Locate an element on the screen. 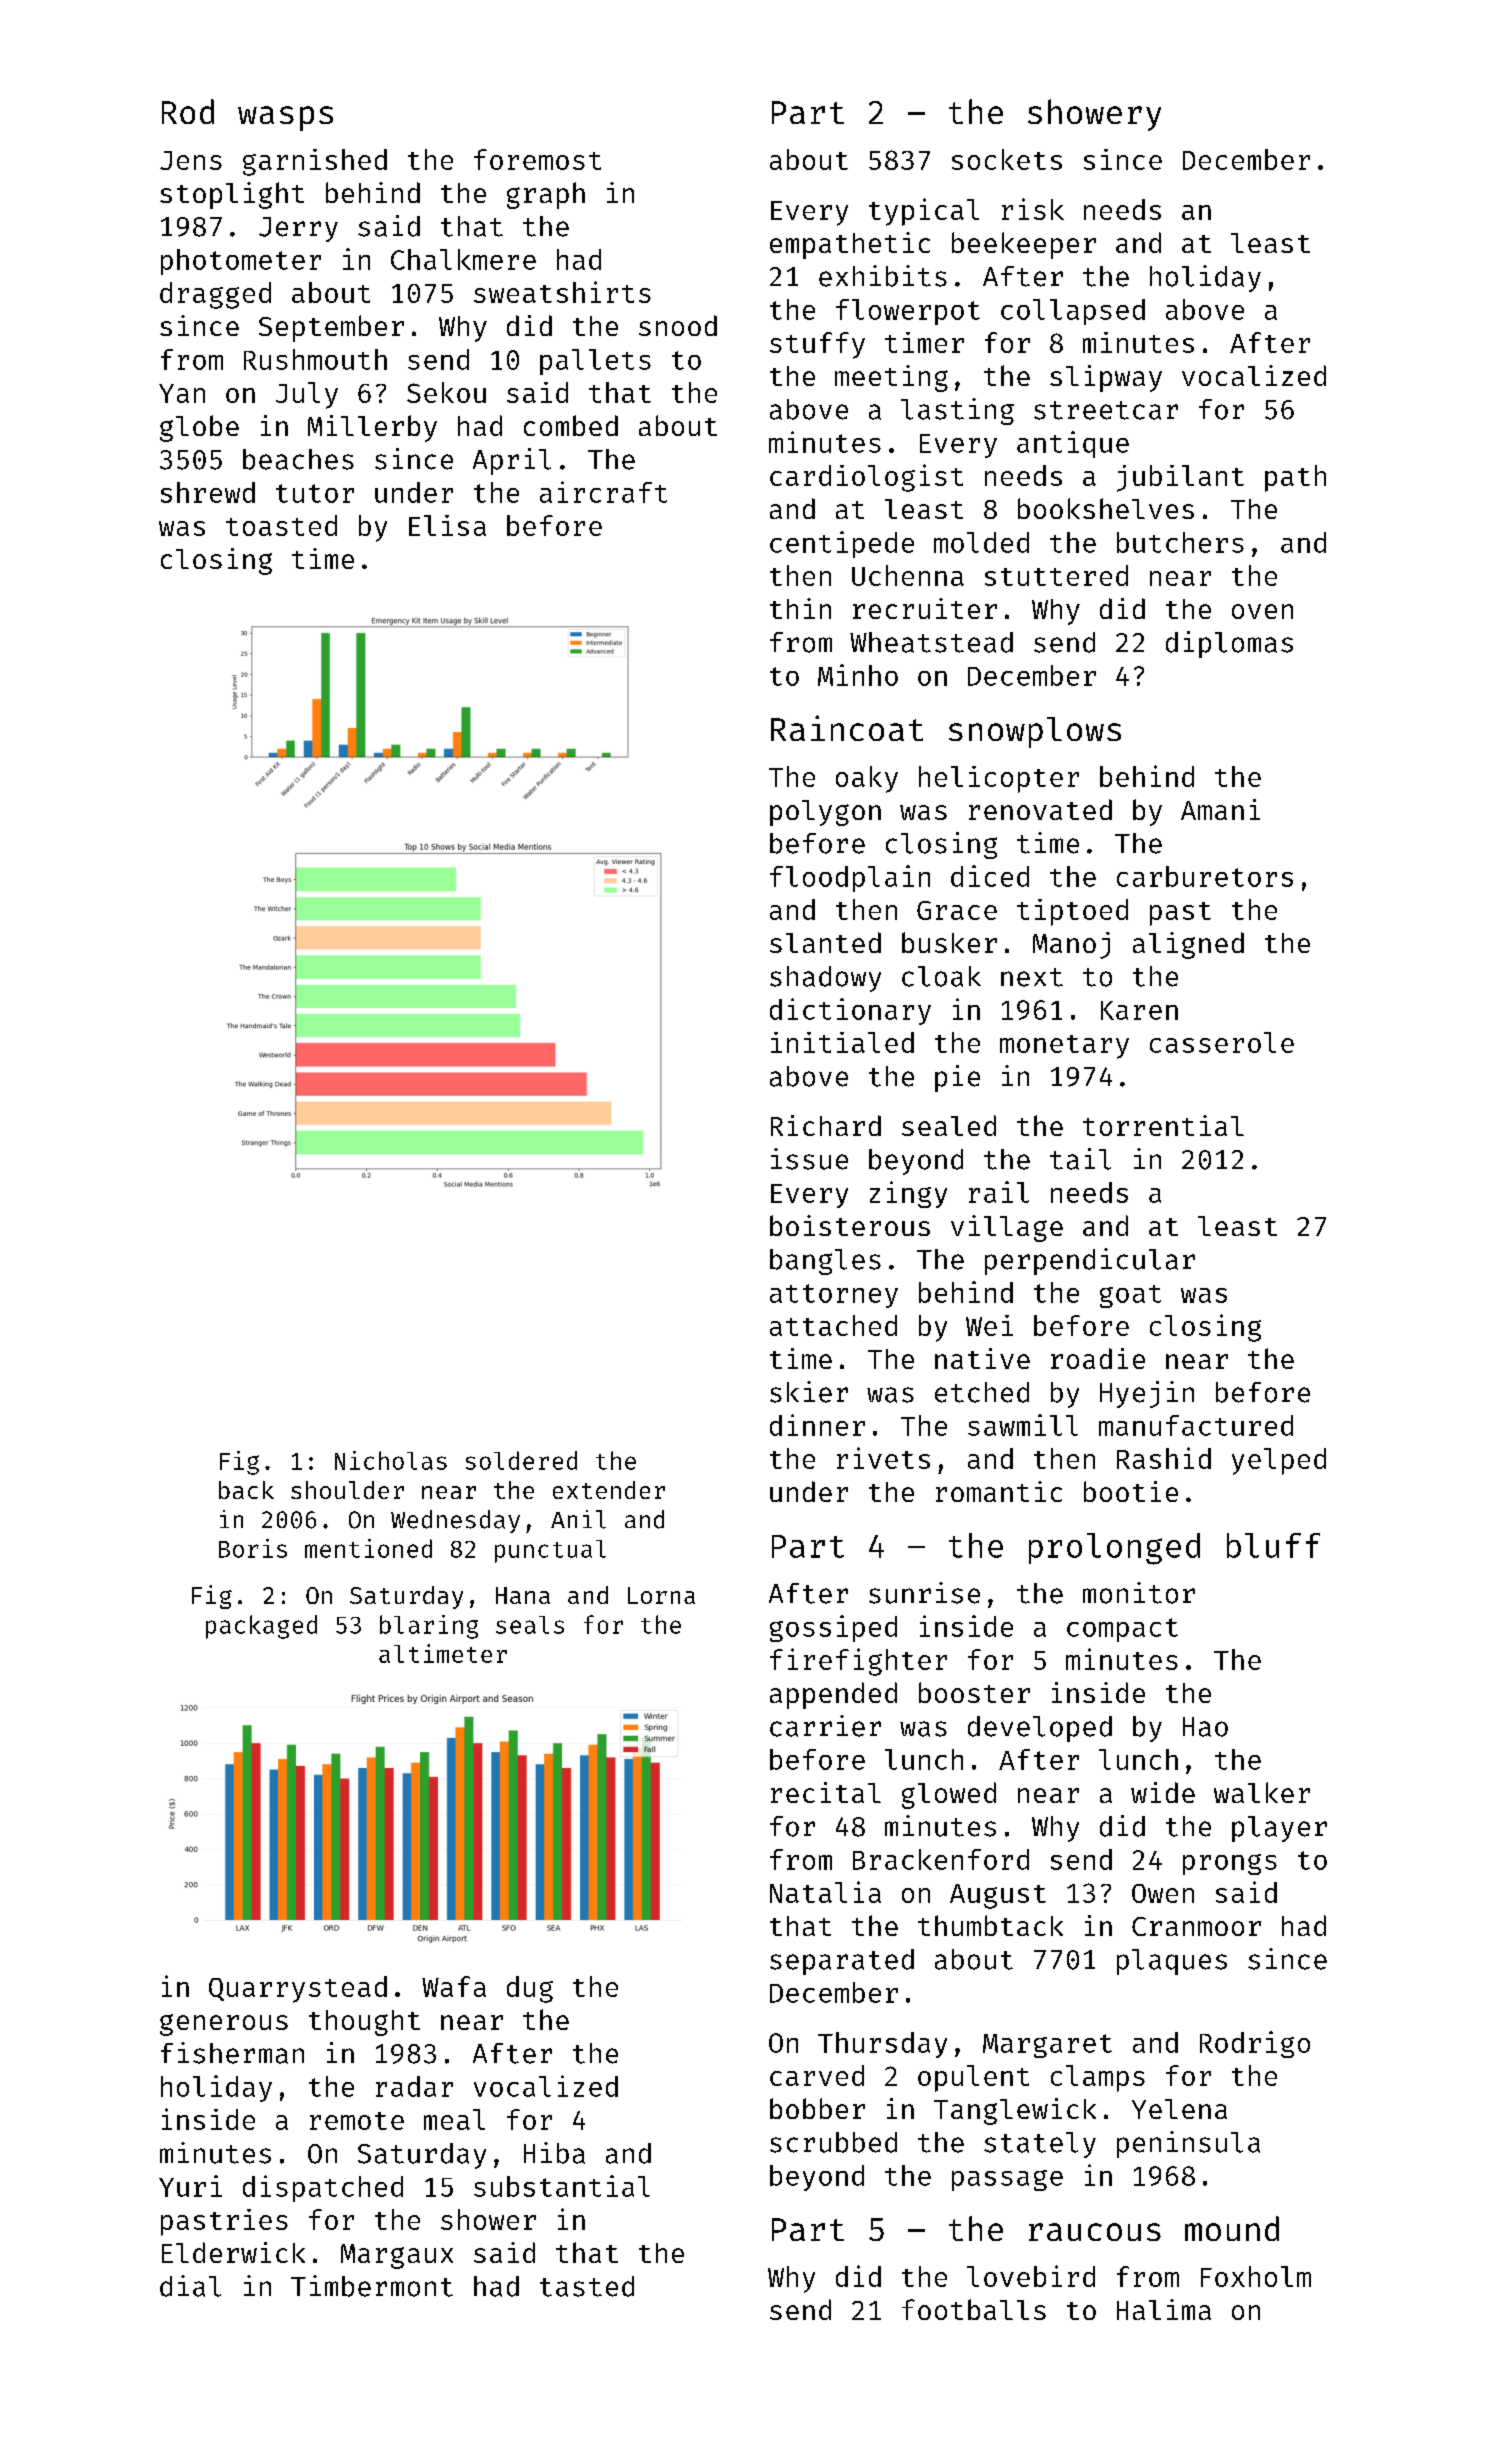 The width and height of the screenshot is (1496, 2464). sockets is located at coordinates (1007, 159).
